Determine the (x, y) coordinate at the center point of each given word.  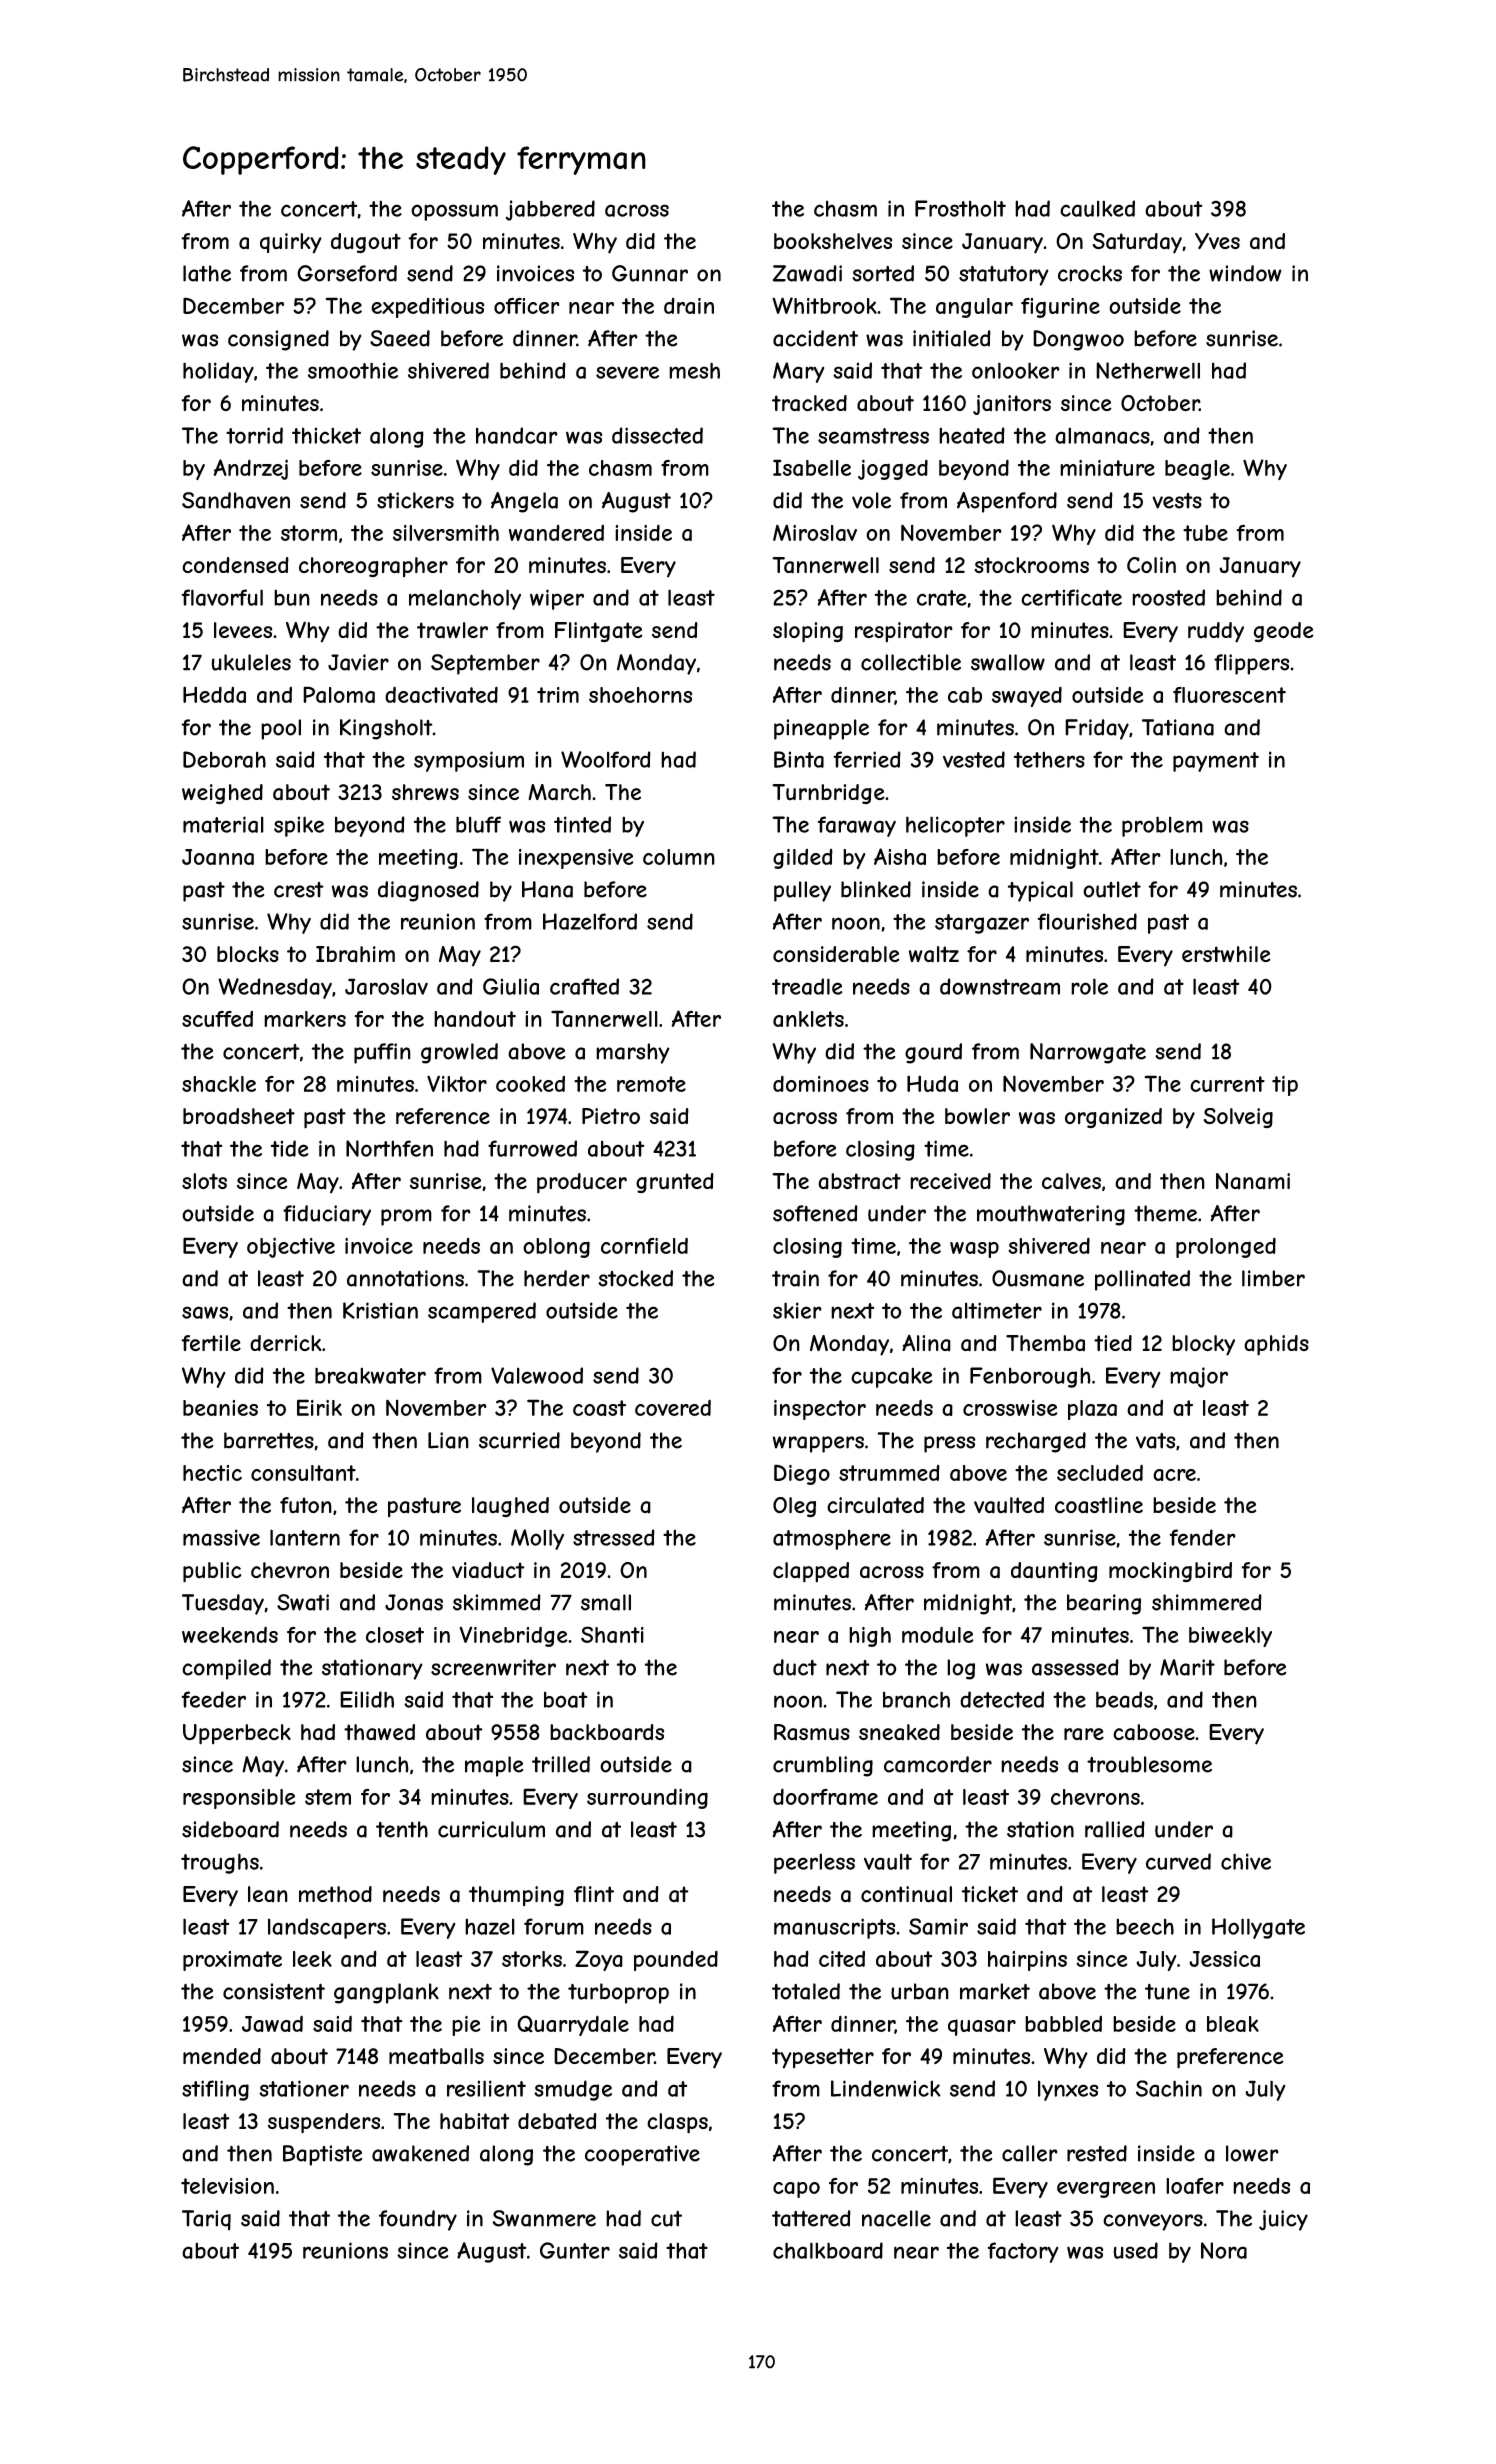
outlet (1112, 889)
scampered (482, 1312)
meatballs (436, 2056)
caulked (1097, 208)
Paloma (339, 694)
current (1227, 1084)
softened (815, 1213)
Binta (799, 759)
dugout (366, 243)
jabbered (550, 210)
